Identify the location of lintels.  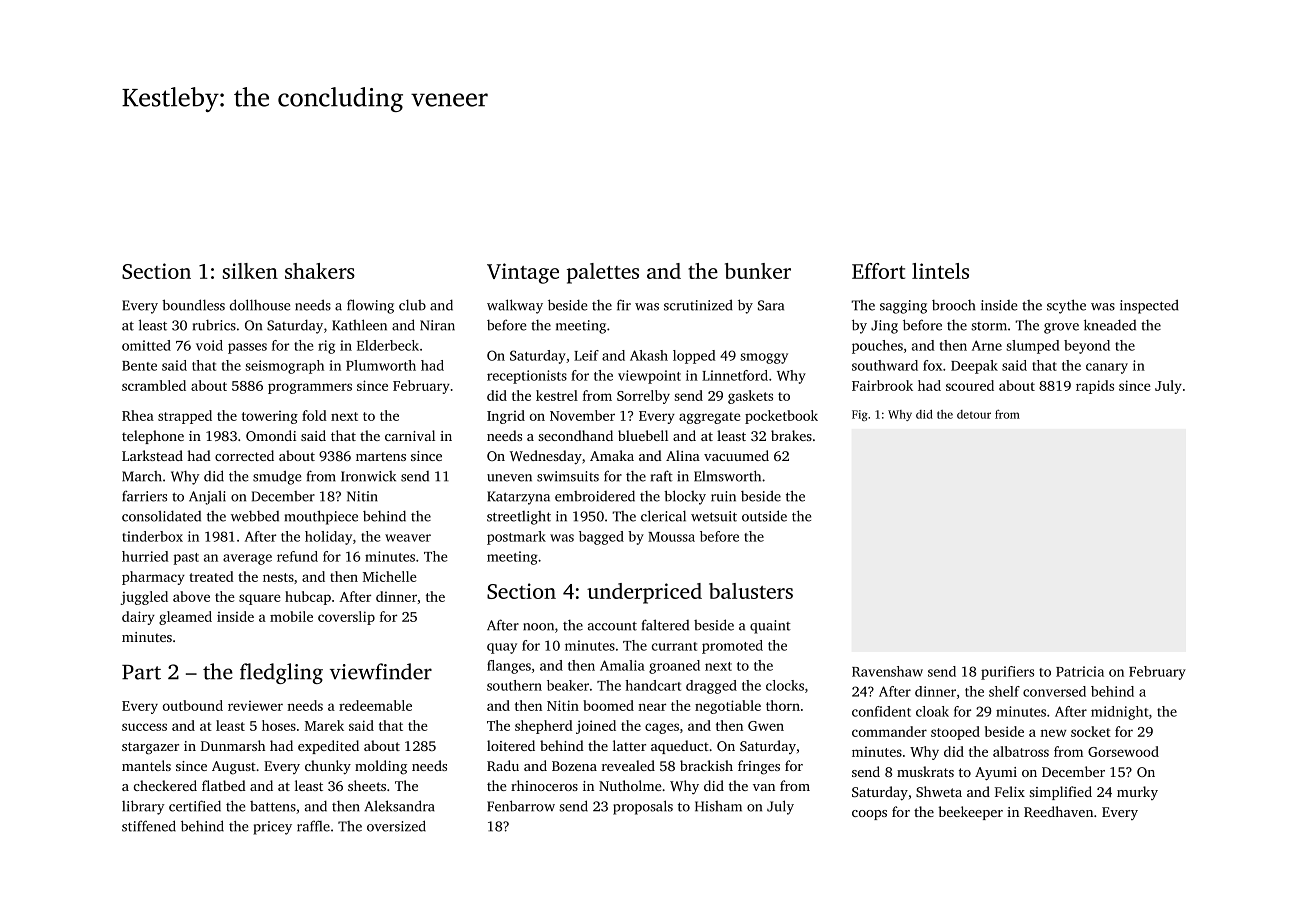
(940, 271).
